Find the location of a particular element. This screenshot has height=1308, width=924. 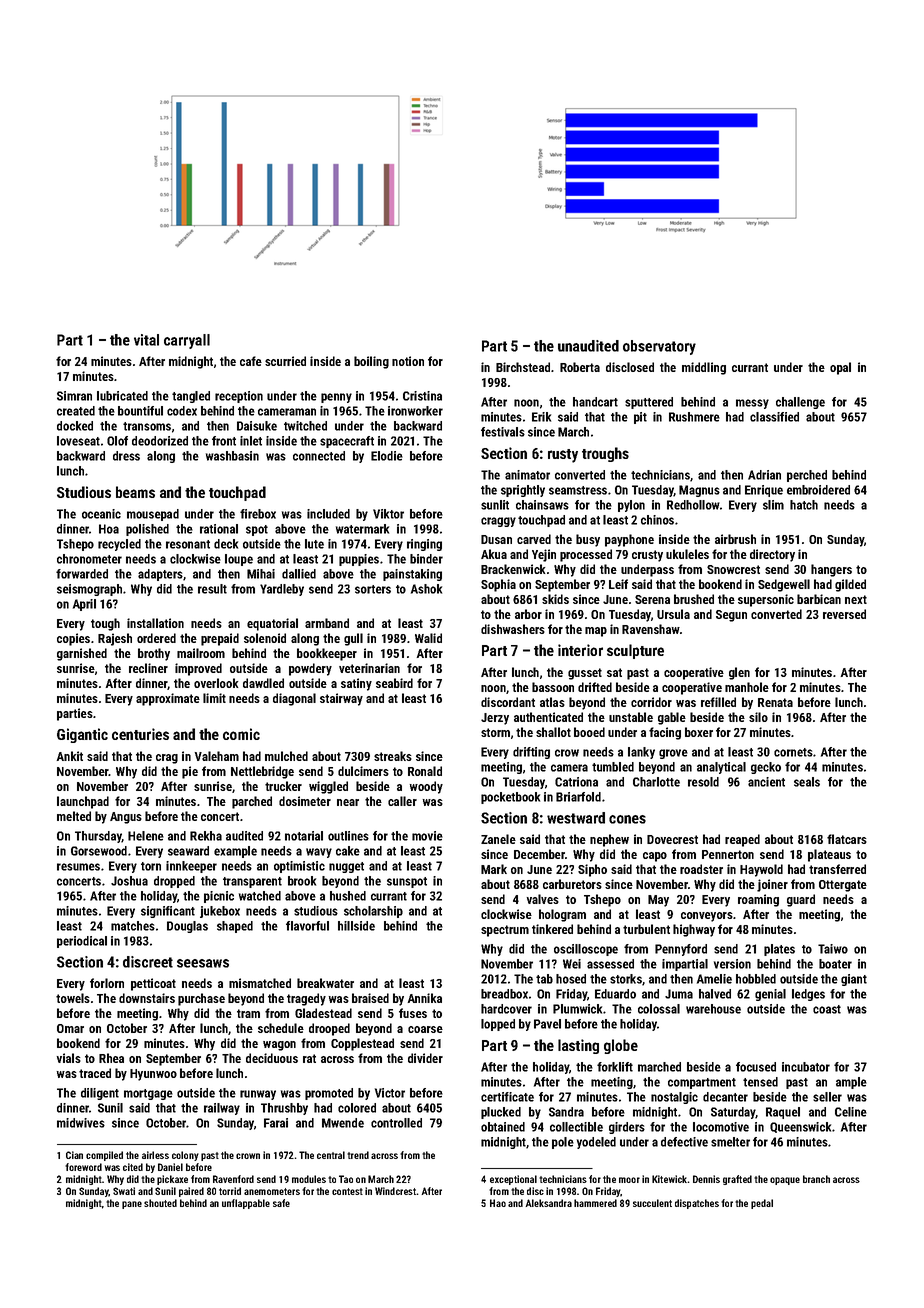

foreword is located at coordinates (83, 1167).
